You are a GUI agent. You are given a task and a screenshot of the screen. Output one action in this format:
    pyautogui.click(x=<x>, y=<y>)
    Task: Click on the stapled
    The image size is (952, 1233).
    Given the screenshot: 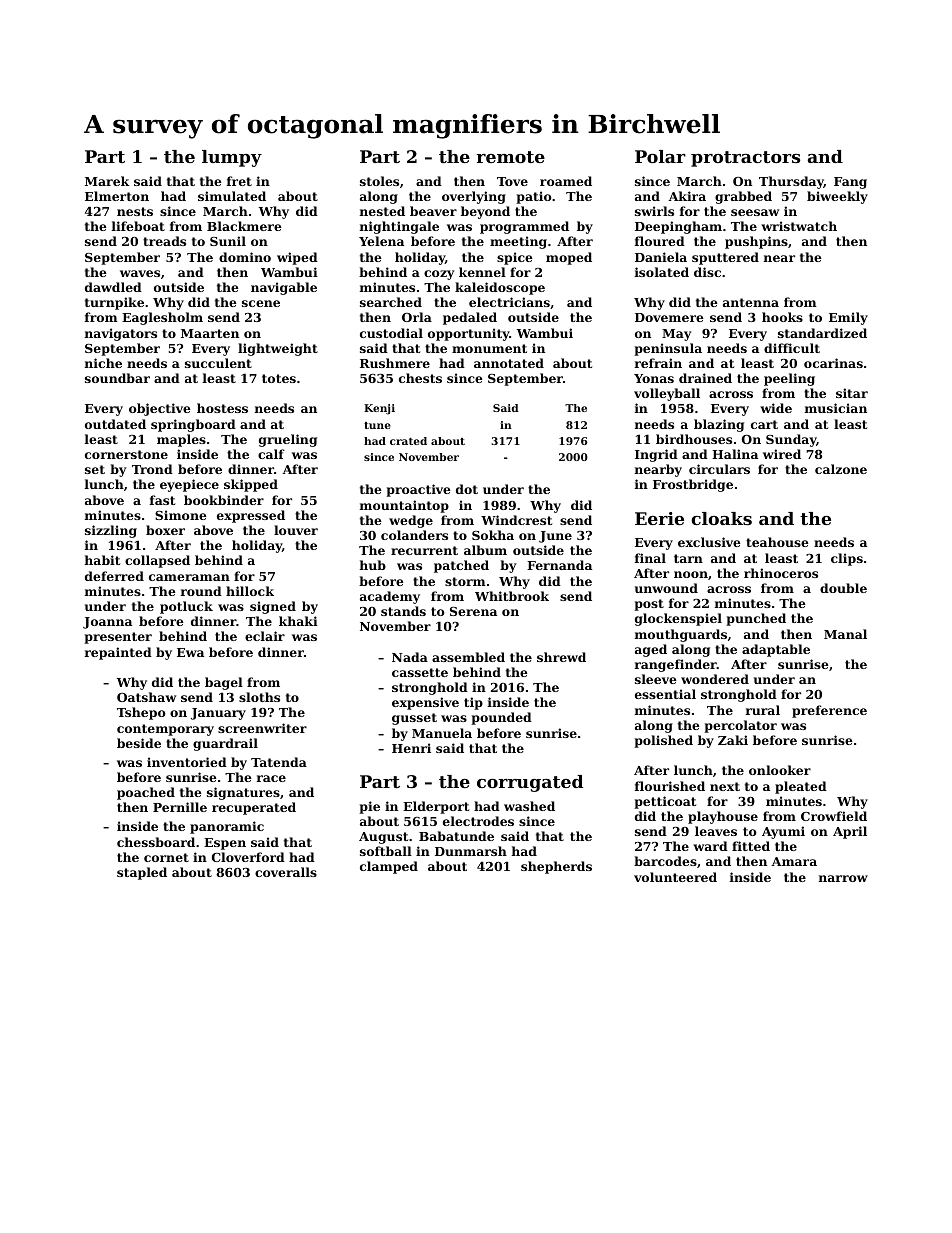 What is the action you would take?
    pyautogui.click(x=142, y=873)
